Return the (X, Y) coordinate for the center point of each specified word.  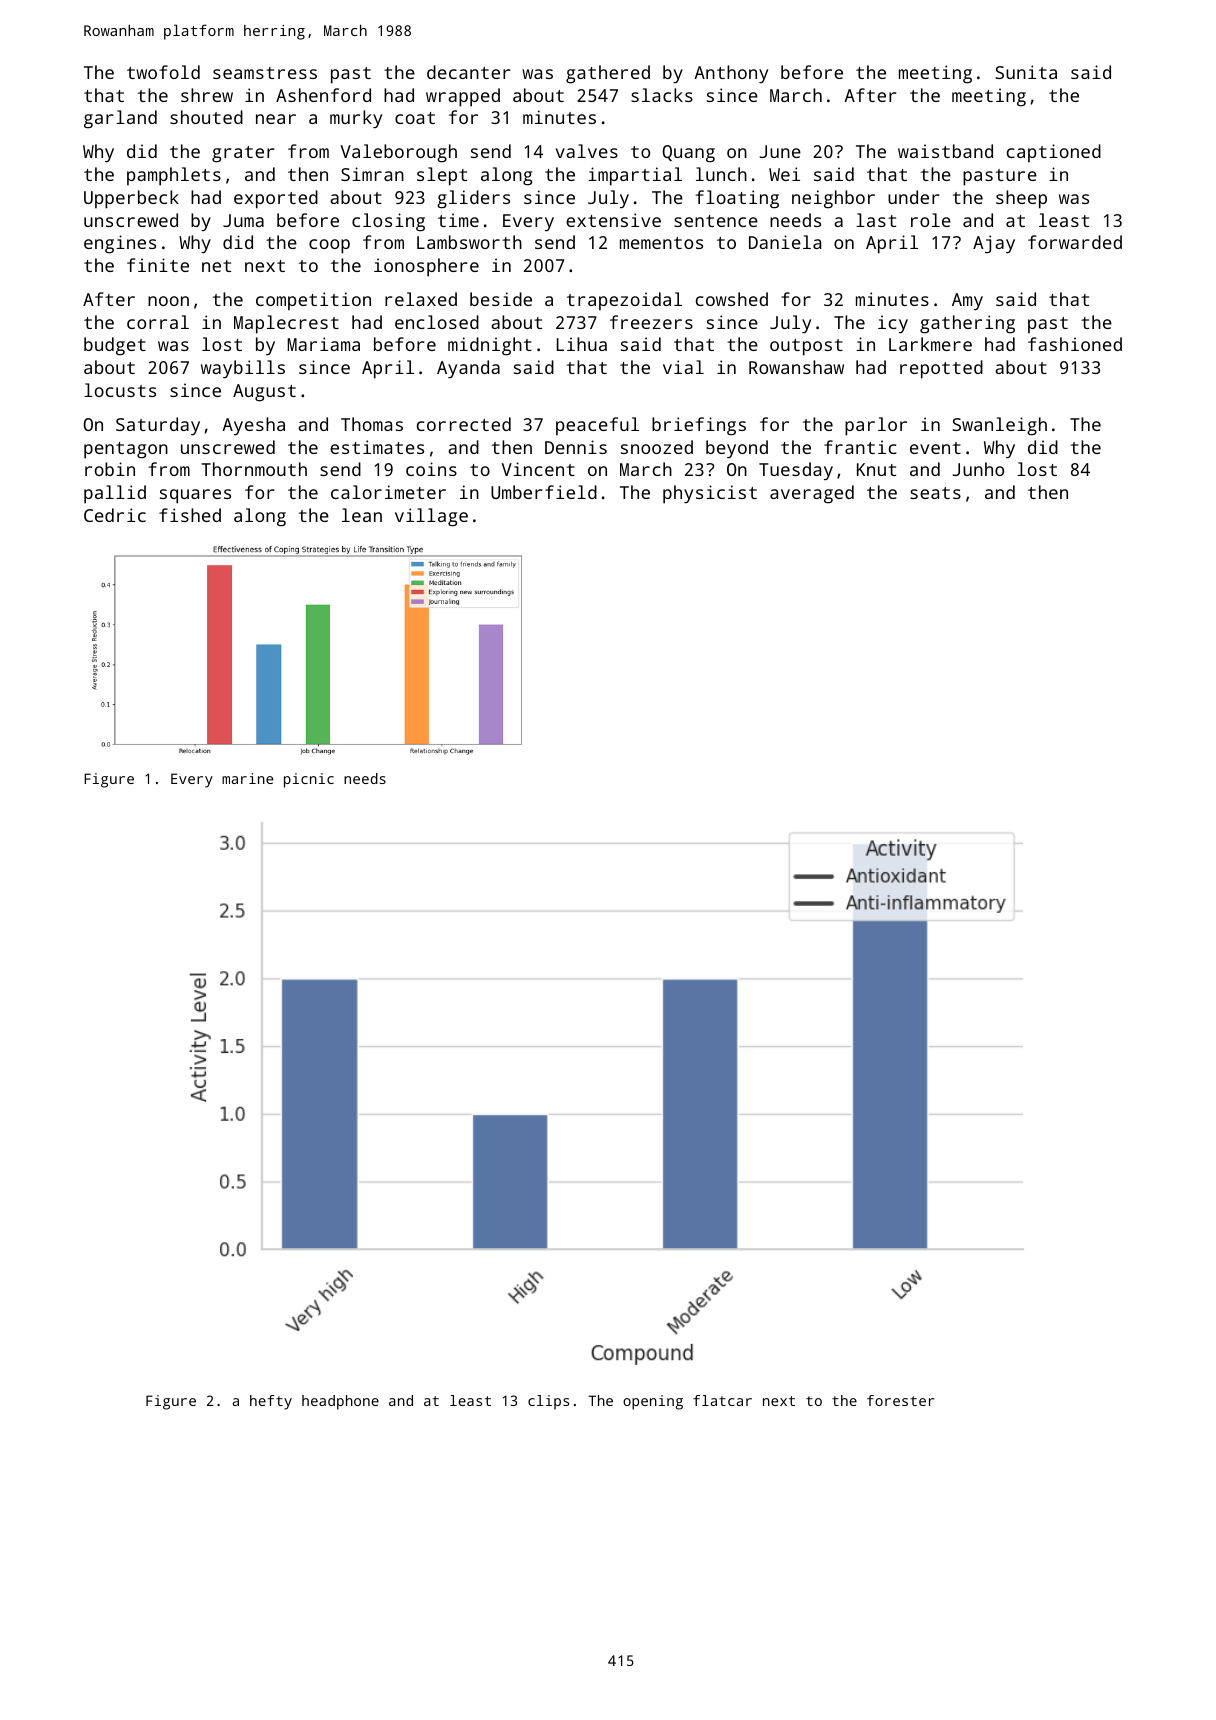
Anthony (731, 74)
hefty (271, 1402)
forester (901, 1400)
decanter (468, 72)
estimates (377, 447)
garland (120, 119)
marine (247, 778)
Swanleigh (999, 426)
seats (935, 493)
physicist (710, 494)
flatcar (722, 1400)
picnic (309, 780)
